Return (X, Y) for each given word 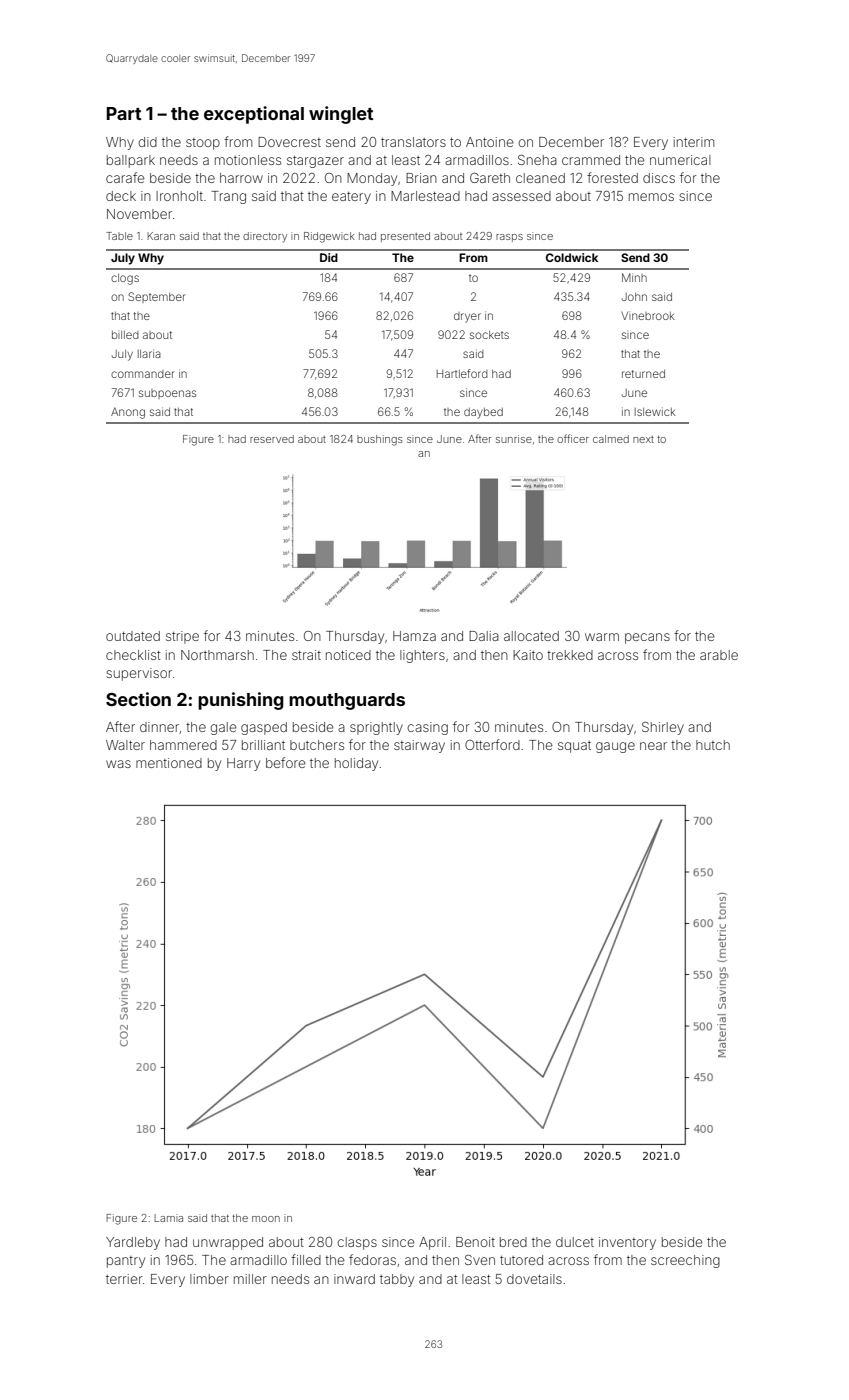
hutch (713, 745)
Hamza (414, 636)
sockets (489, 335)
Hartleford (462, 373)
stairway (419, 746)
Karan (161, 236)
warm (602, 637)
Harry (243, 764)
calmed (611, 439)
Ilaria (149, 353)
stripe (182, 637)
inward (354, 1279)
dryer (467, 317)
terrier (124, 1279)
